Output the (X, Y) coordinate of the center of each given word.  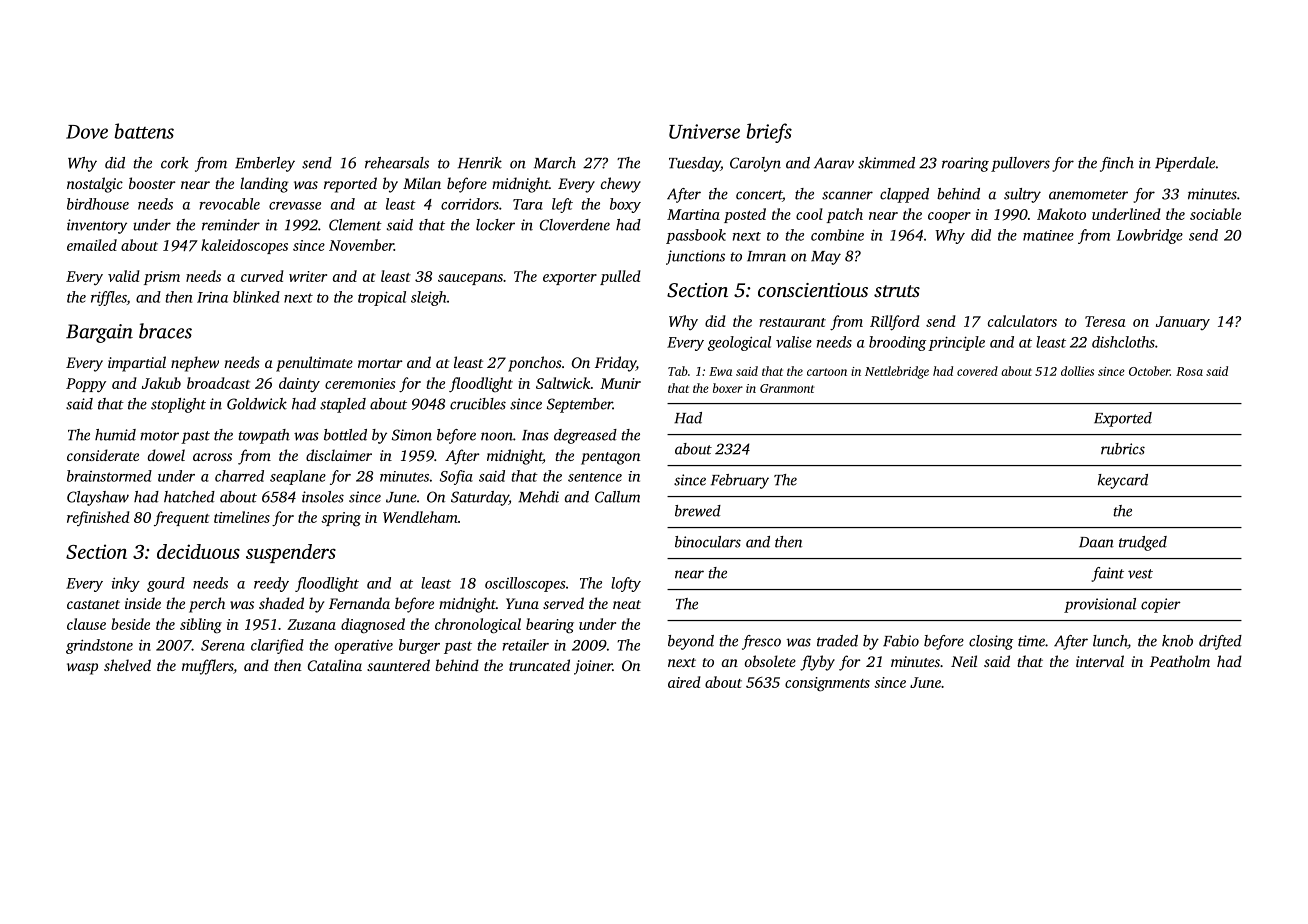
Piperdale (1185, 164)
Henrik (480, 163)
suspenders (291, 553)
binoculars (708, 542)
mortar (380, 363)
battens (144, 131)
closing (991, 642)
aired (684, 682)
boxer (728, 388)
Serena (223, 645)
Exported (1123, 419)
